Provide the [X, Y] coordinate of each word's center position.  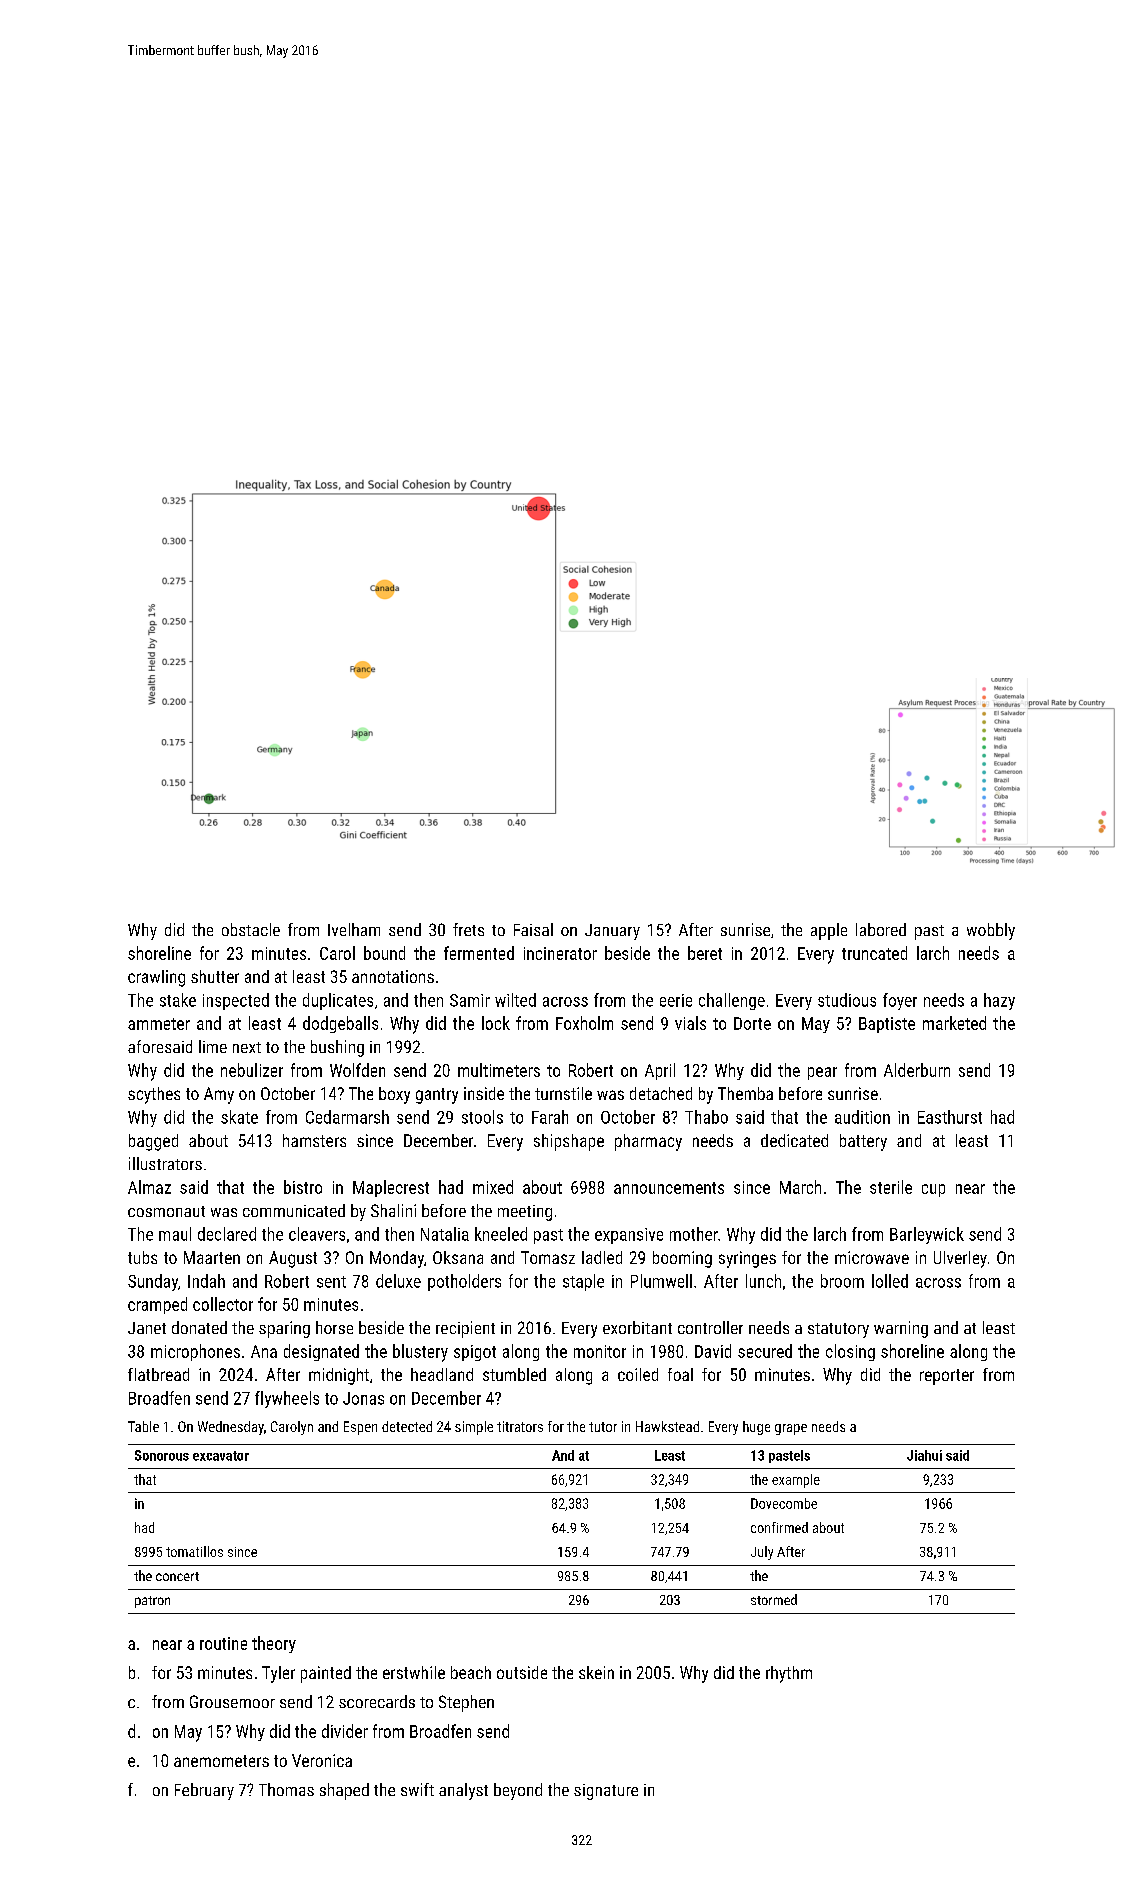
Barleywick [927, 1235]
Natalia [445, 1234]
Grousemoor [232, 1701]
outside [522, 1672]
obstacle [251, 929]
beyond [518, 1791]
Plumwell [661, 1281]
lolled [890, 1281]
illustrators [165, 1163]
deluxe [398, 1281]
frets [468, 929]
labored [881, 929]
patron [152, 1602]
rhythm [789, 1674]
